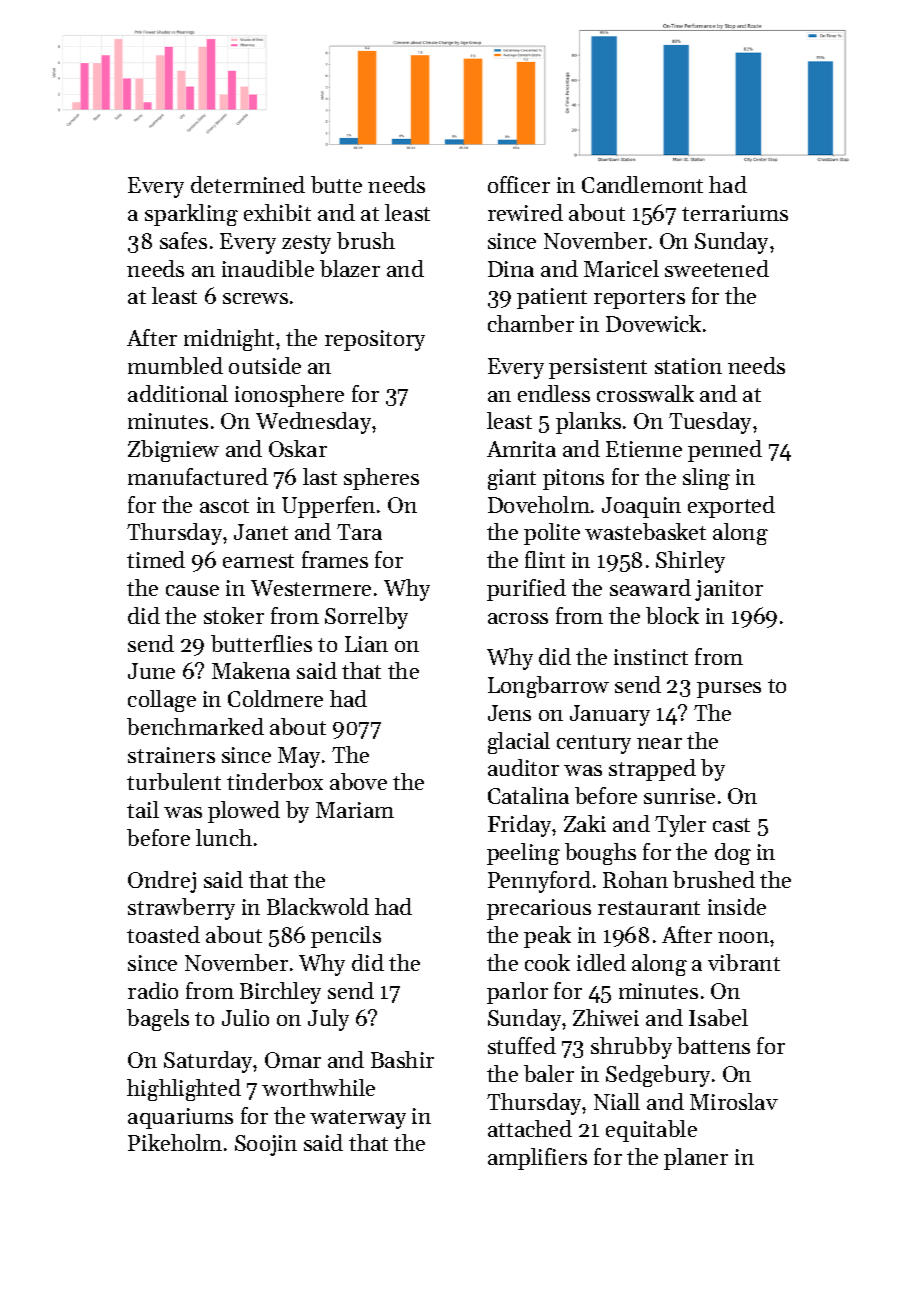  Describe the element at coordinates (733, 854) in the document. I see `dog` at that location.
